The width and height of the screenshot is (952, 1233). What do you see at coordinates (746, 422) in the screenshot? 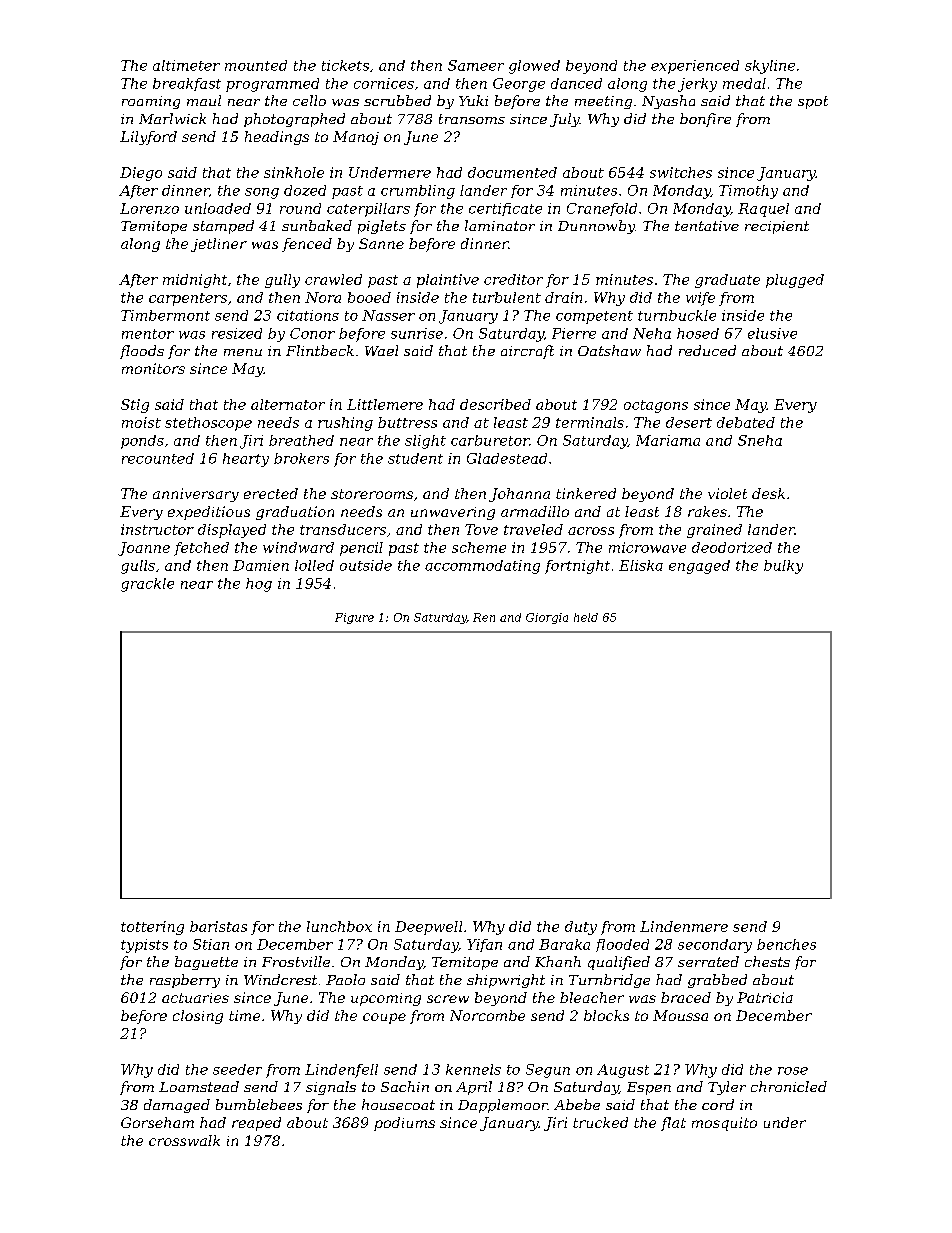
I see `debated` at bounding box center [746, 422].
